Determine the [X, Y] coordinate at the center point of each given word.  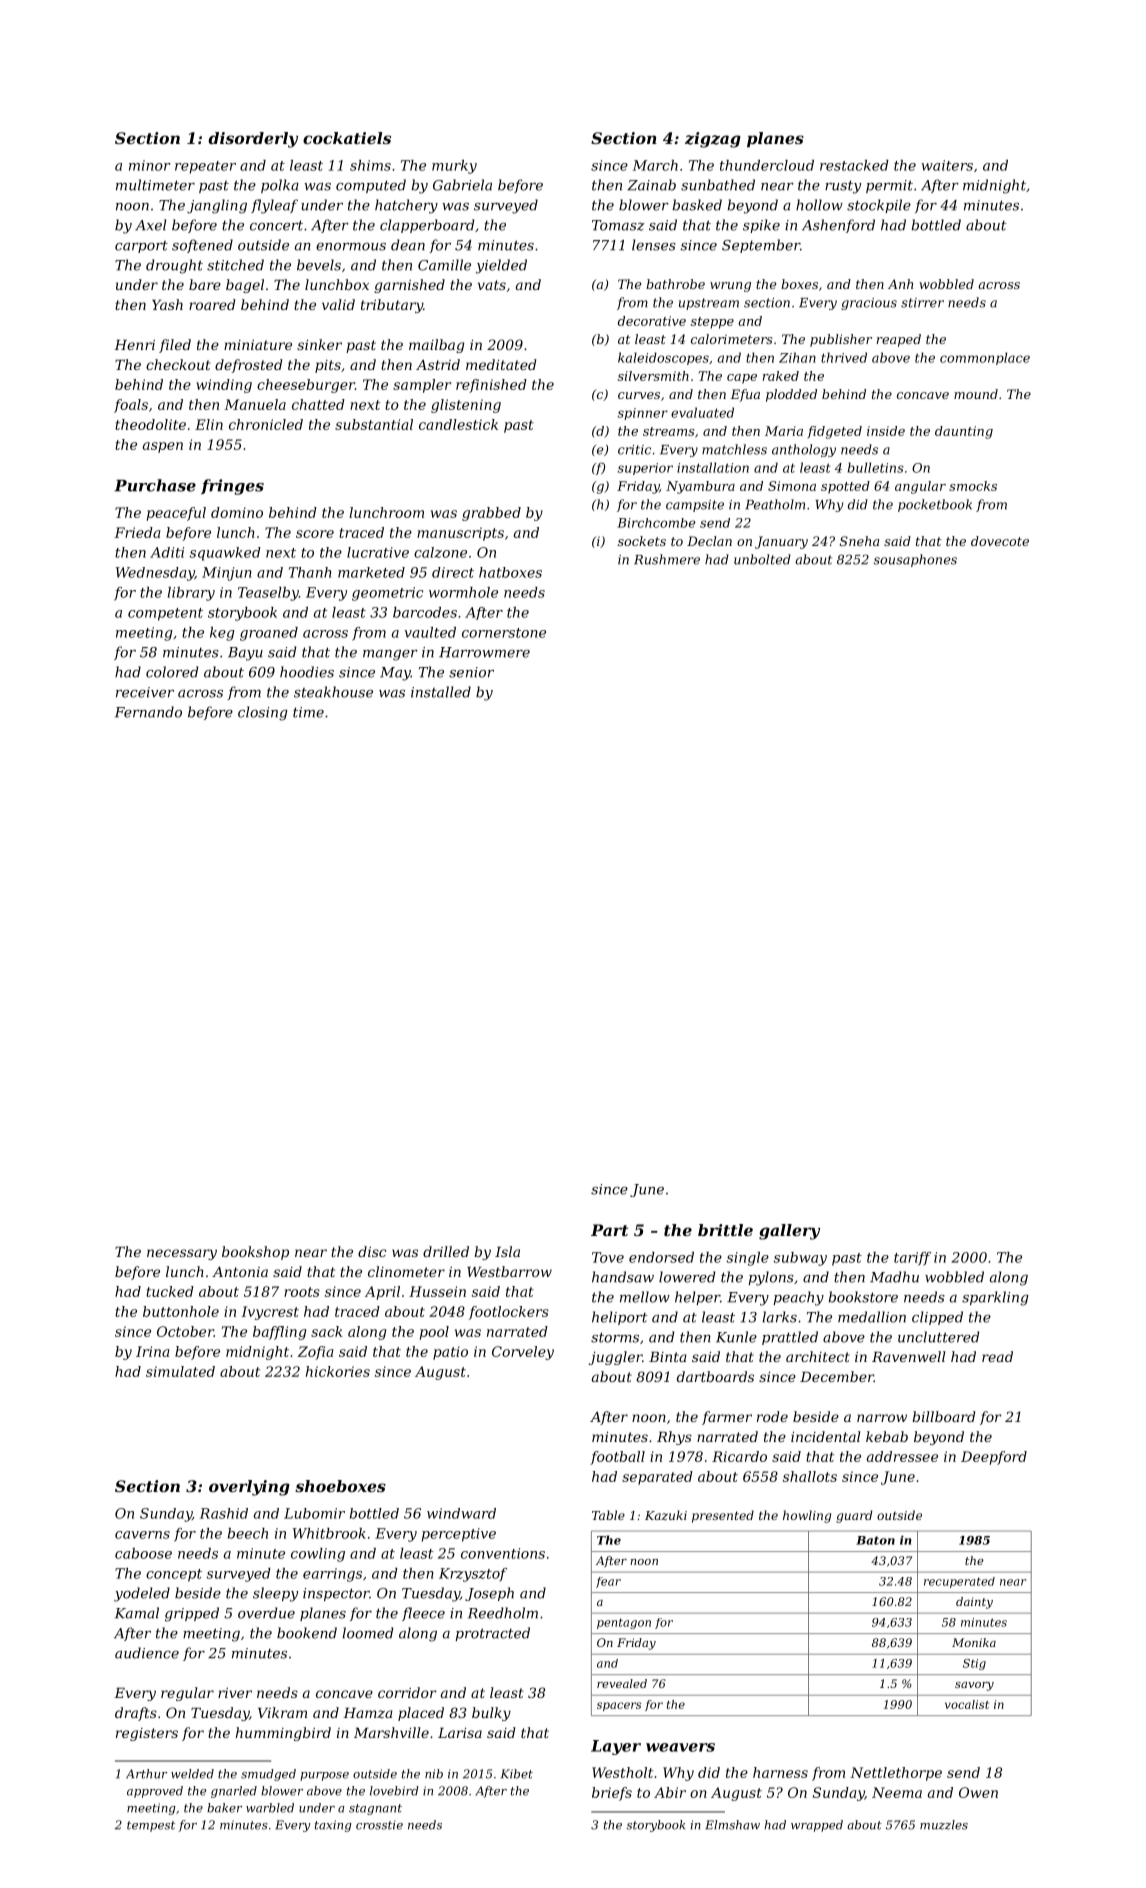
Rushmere [667, 559]
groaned [269, 634]
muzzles [944, 1825]
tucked [170, 1291]
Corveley [523, 1353]
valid [338, 304]
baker [224, 1808]
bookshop [255, 1253]
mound [976, 394]
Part [609, 1230]
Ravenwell [908, 1356]
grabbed [491, 514]
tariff [912, 1259]
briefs [612, 1794]
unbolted [762, 559]
